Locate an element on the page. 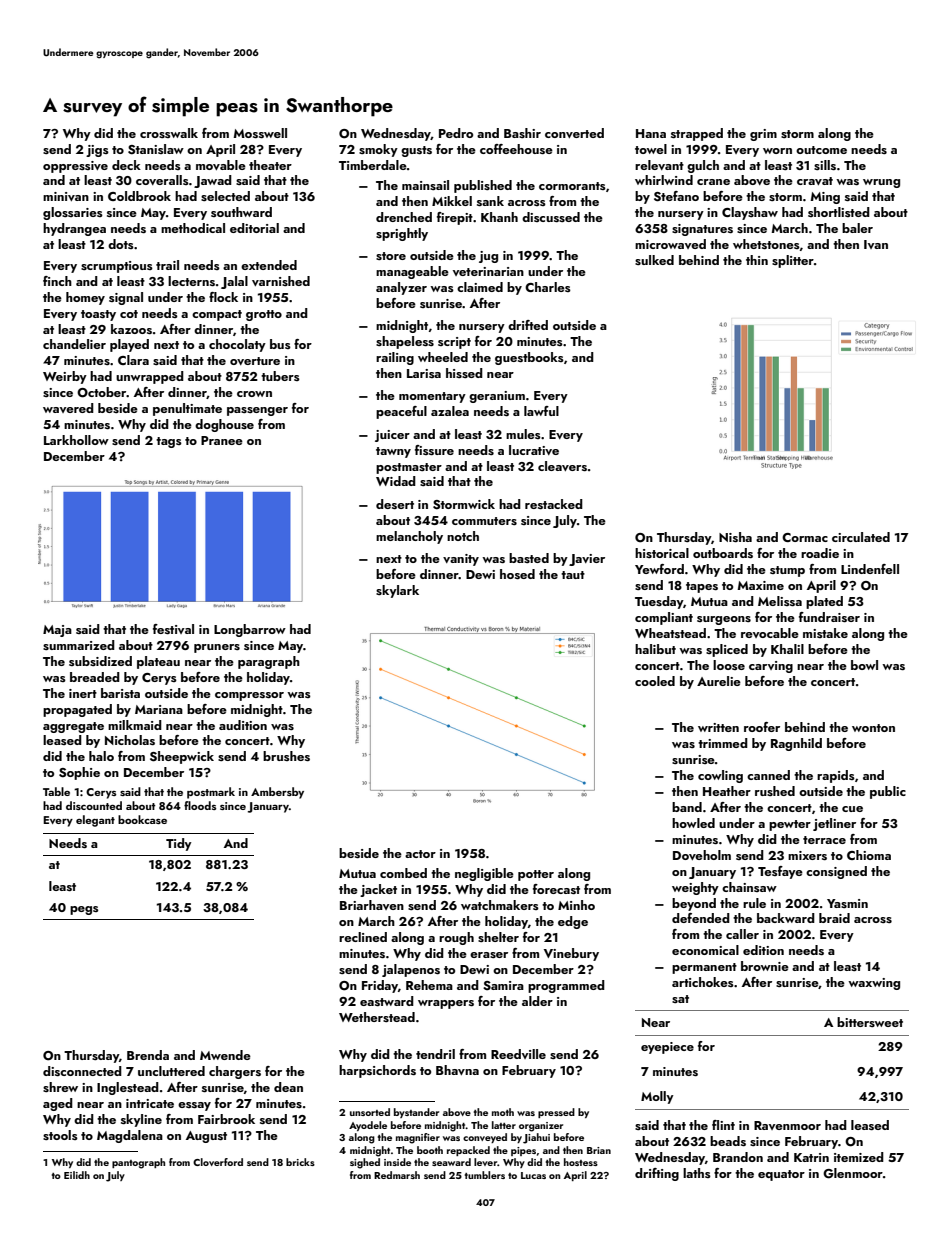 The height and width of the page is (1233, 952). eyepiece is located at coordinates (667, 1048).
